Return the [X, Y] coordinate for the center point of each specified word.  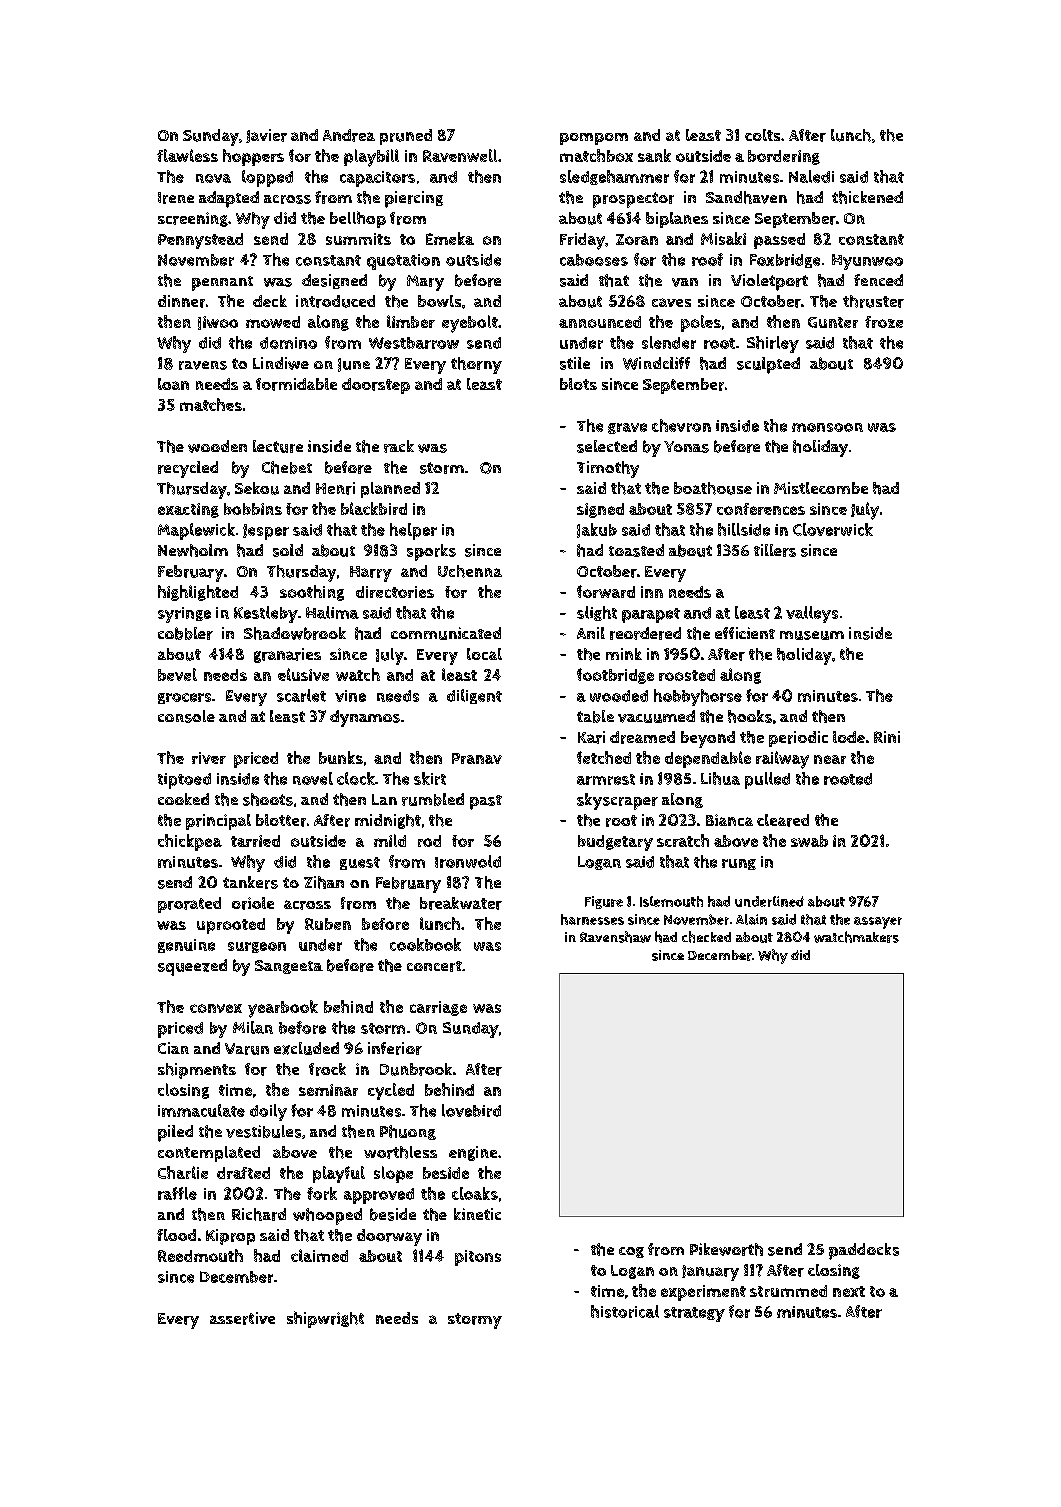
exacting [188, 510]
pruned [406, 137]
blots [578, 384]
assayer [878, 923]
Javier [266, 136]
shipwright [325, 1319]
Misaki [723, 238]
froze [884, 322]
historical [625, 1311]
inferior [395, 1048]
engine [473, 1153]
